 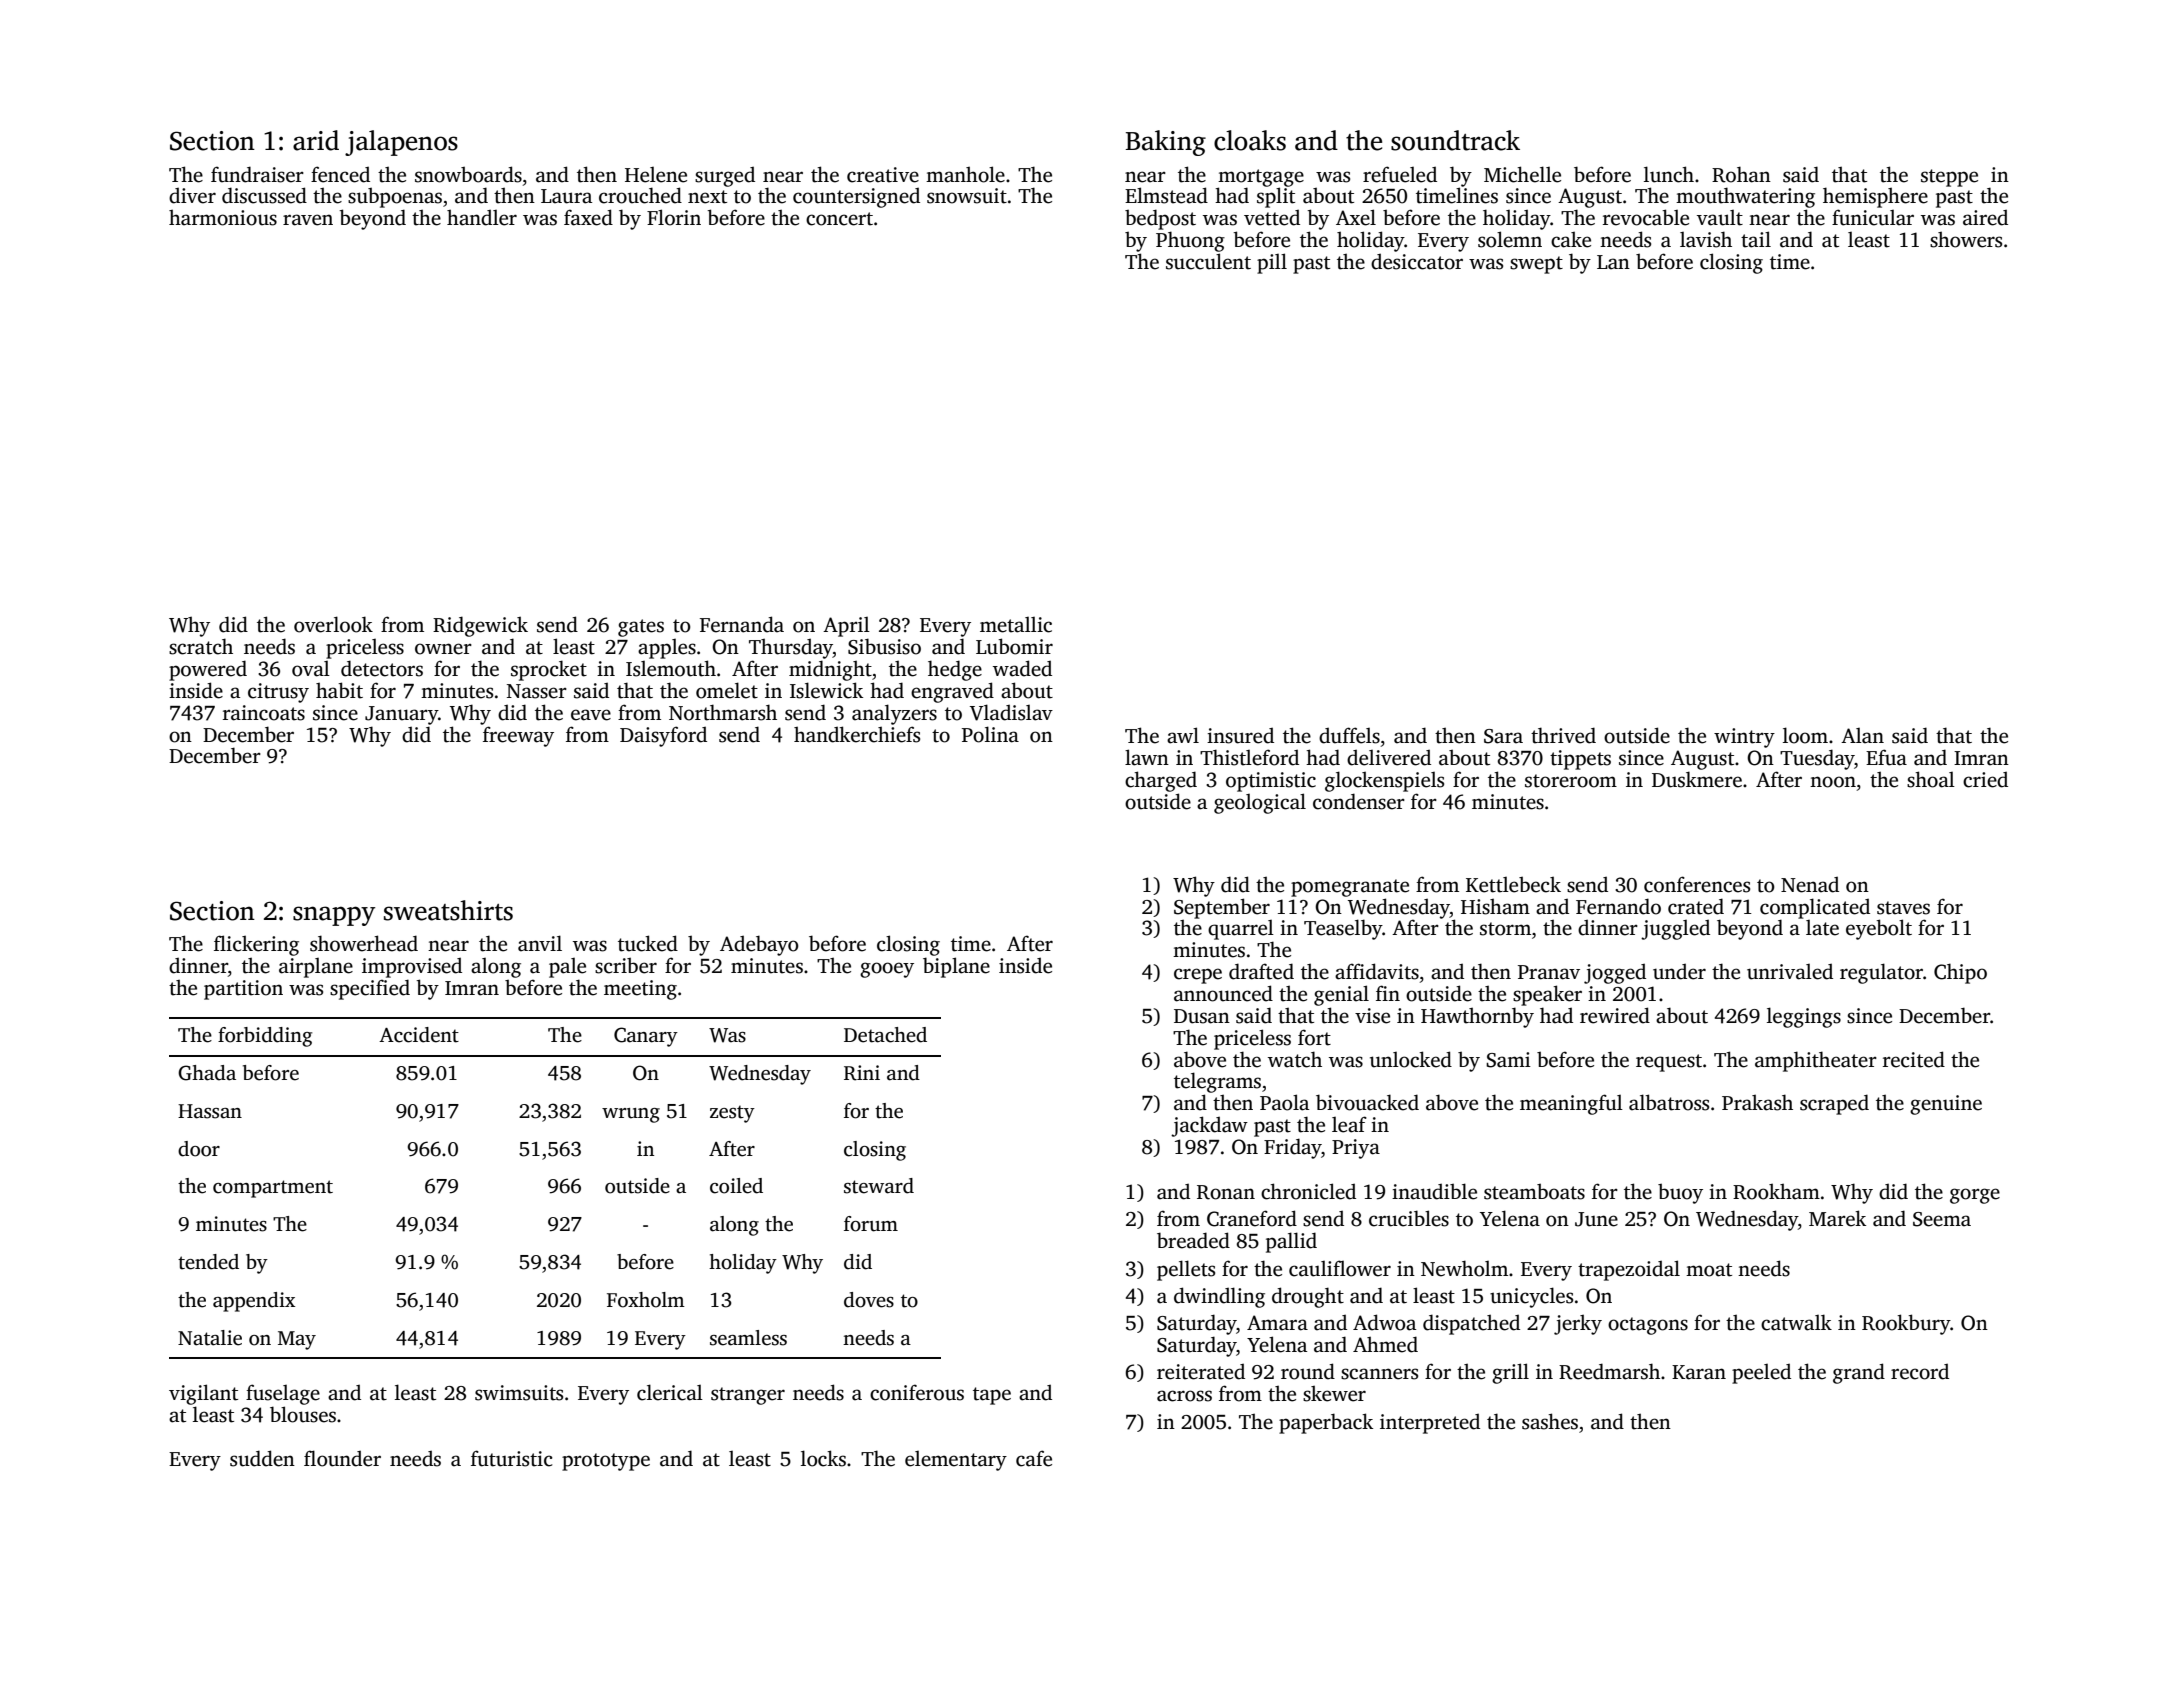 What do you see at coordinates (1016, 625) in the screenshot?
I see `metallic` at bounding box center [1016, 625].
